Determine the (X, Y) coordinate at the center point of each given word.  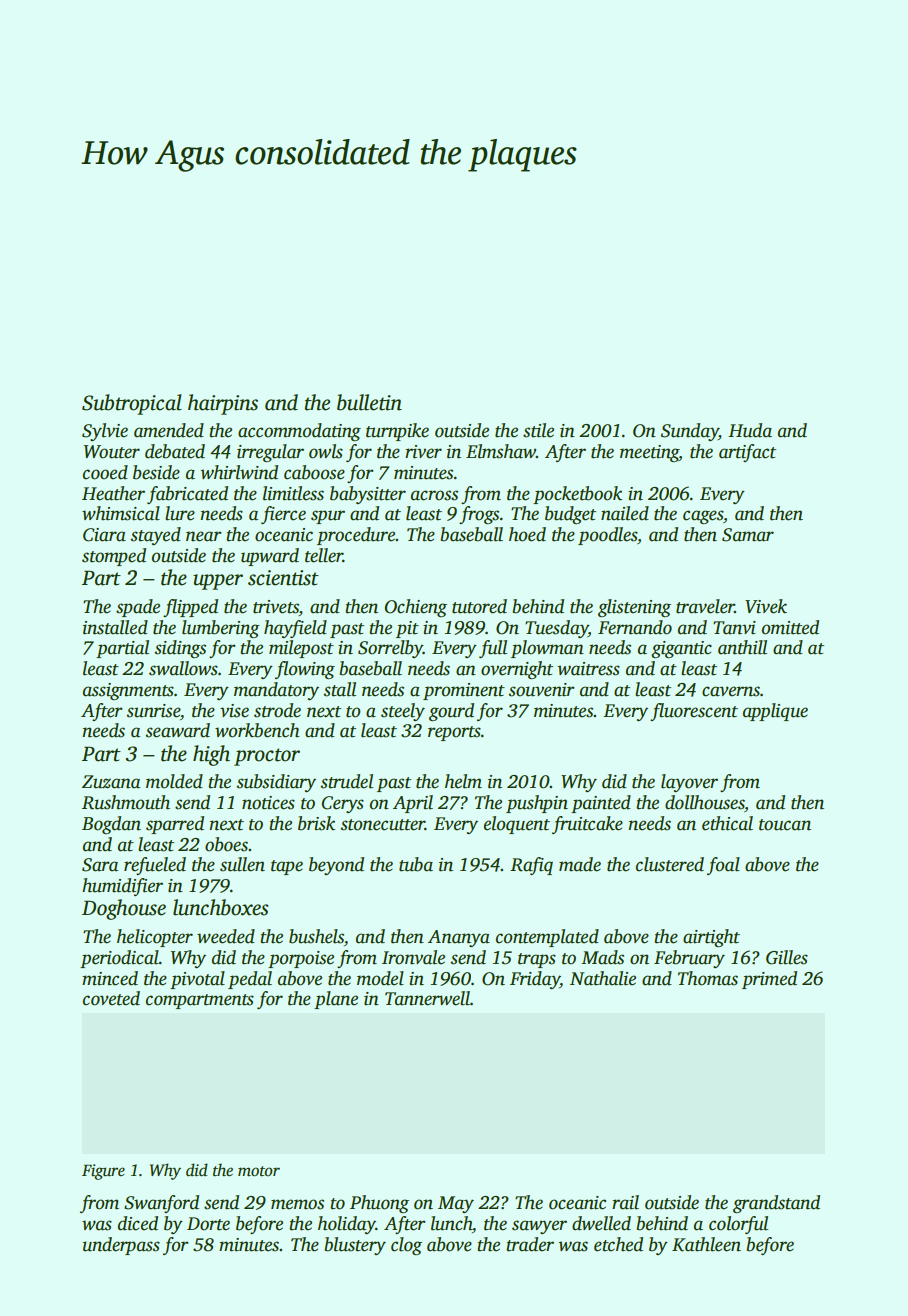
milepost (301, 649)
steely (403, 712)
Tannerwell (427, 998)
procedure (356, 536)
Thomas (708, 978)
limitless (293, 493)
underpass (121, 1246)
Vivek (766, 606)
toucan (785, 825)
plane (336, 1000)
